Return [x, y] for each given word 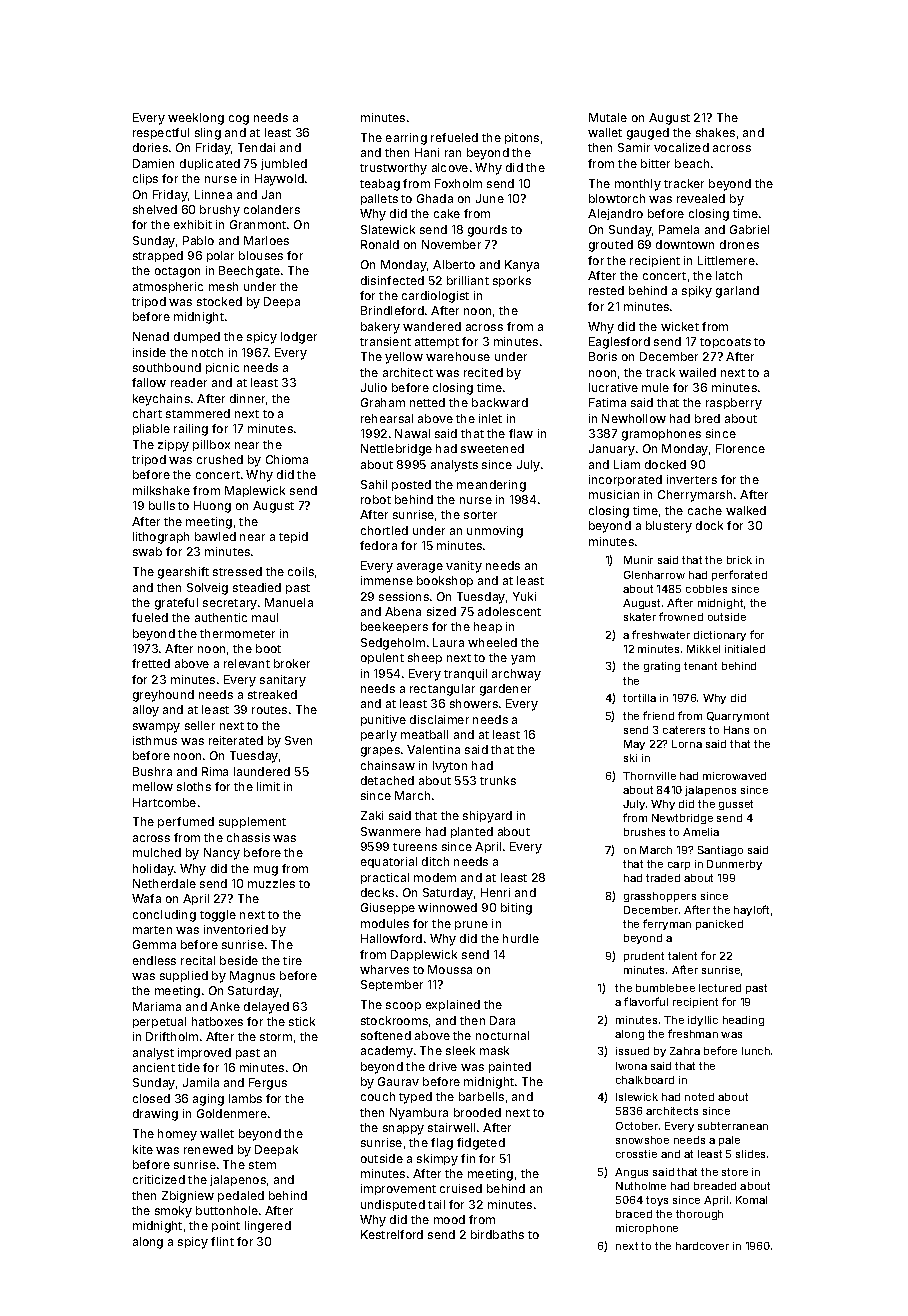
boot [268, 648]
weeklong [196, 119]
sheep [425, 658]
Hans [736, 730]
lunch [756, 1051]
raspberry [734, 404]
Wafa [146, 898]
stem [262, 1165]
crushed [220, 459]
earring [406, 139]
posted [411, 485]
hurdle [521, 938]
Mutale [608, 117]
